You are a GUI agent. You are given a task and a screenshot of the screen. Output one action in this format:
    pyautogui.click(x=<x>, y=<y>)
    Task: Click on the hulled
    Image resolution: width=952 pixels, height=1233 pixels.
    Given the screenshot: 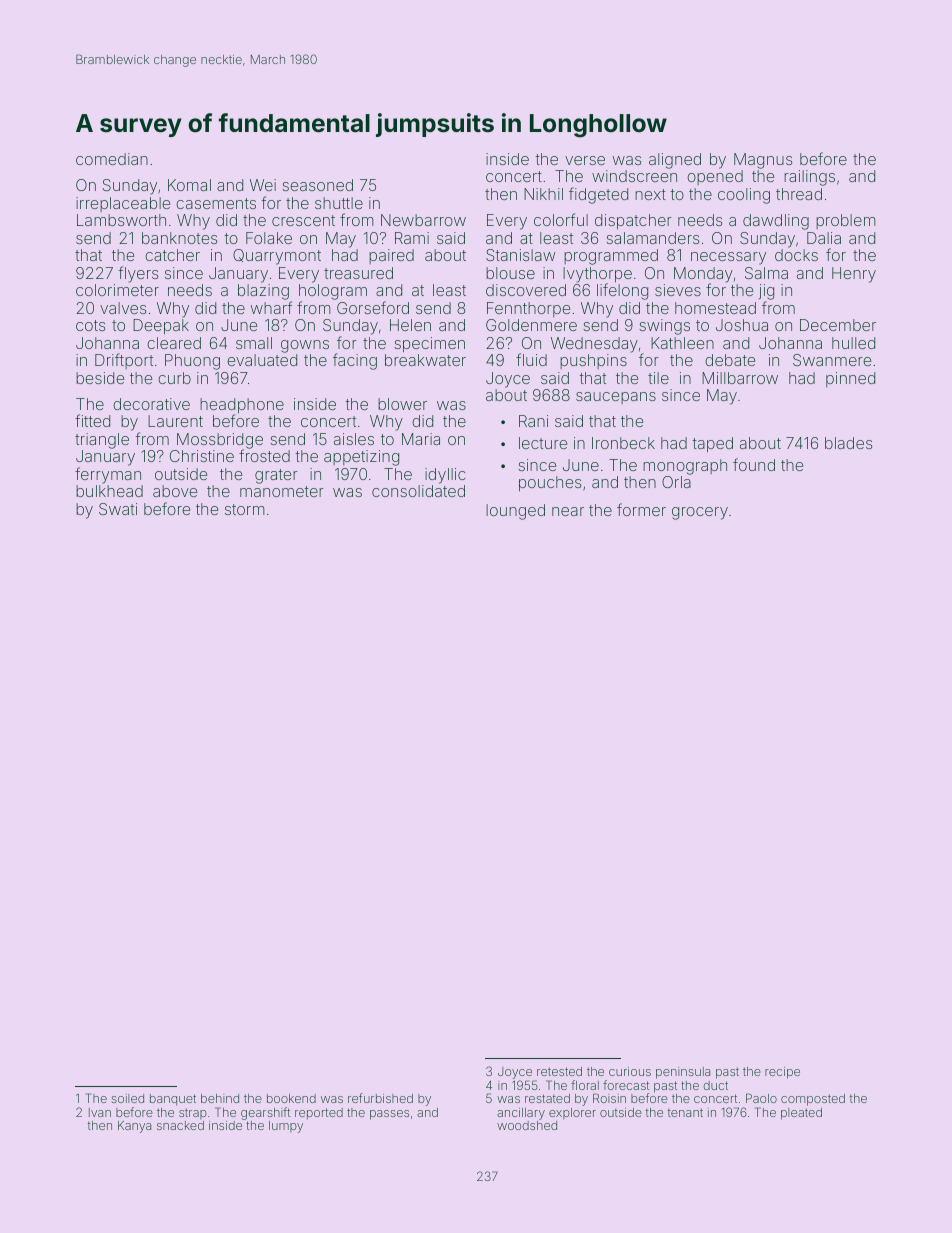 What is the action you would take?
    pyautogui.click(x=853, y=343)
